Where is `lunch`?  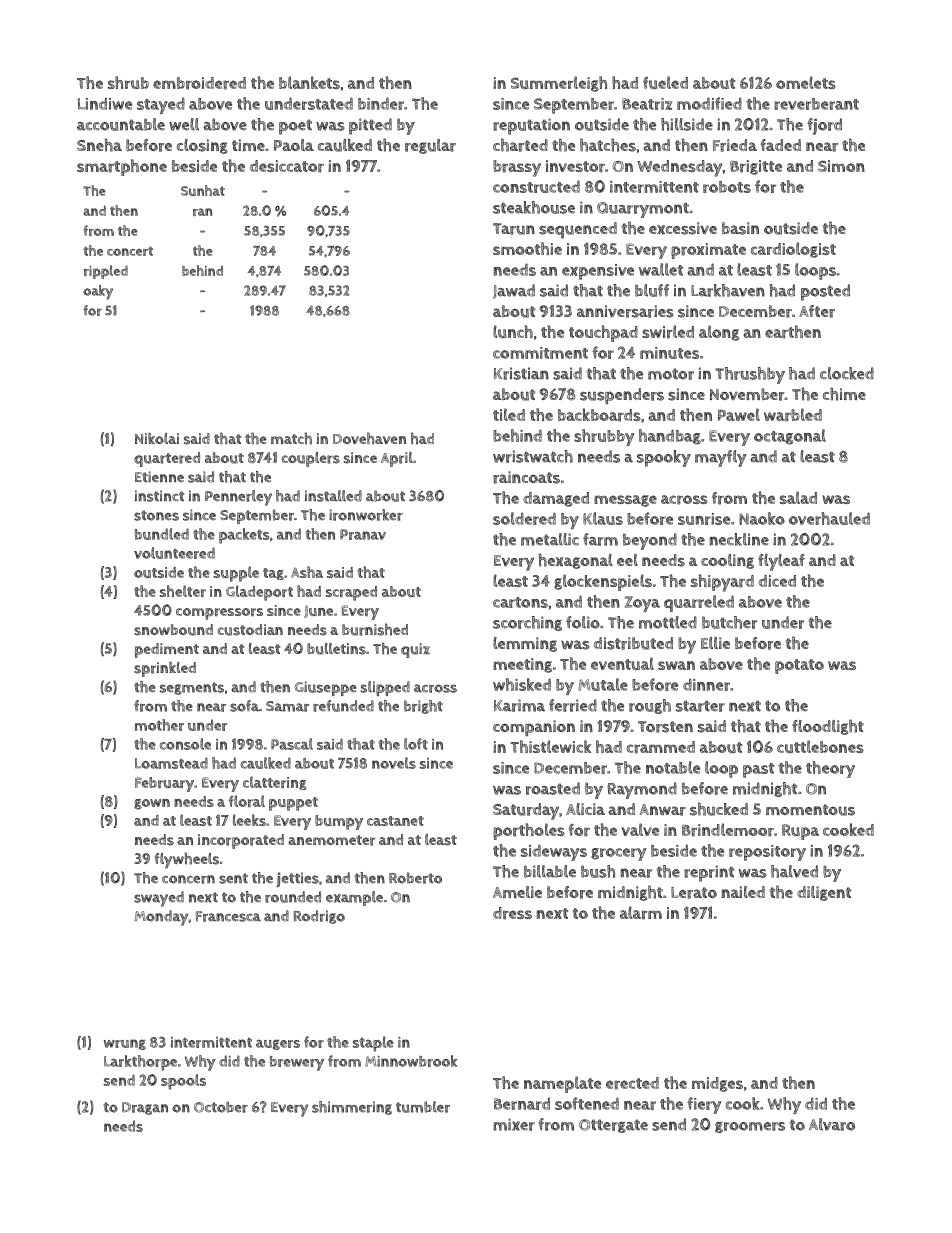
lunch is located at coordinates (513, 331).
